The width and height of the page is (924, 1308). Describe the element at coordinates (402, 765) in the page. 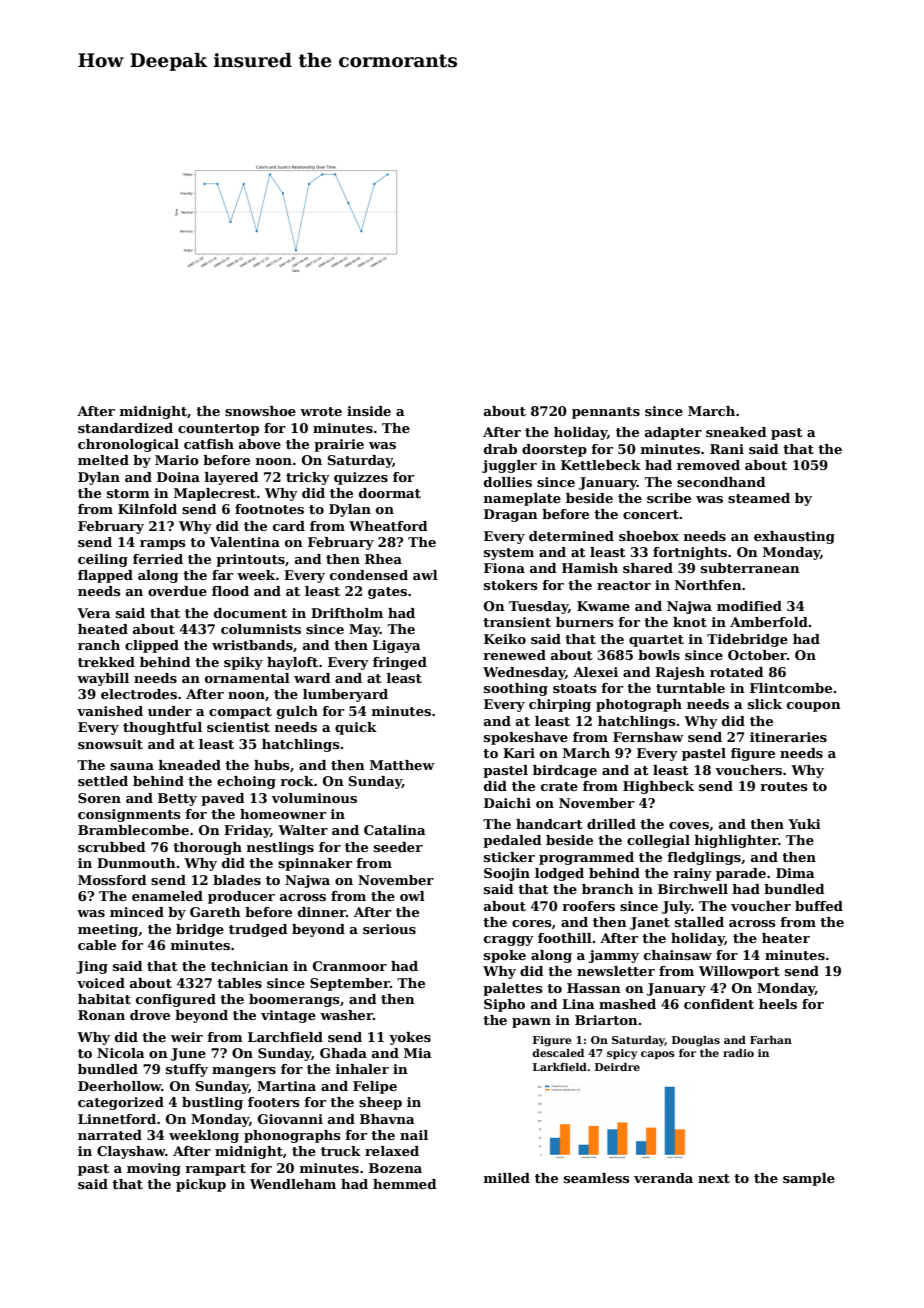

I see `Matthew` at that location.
